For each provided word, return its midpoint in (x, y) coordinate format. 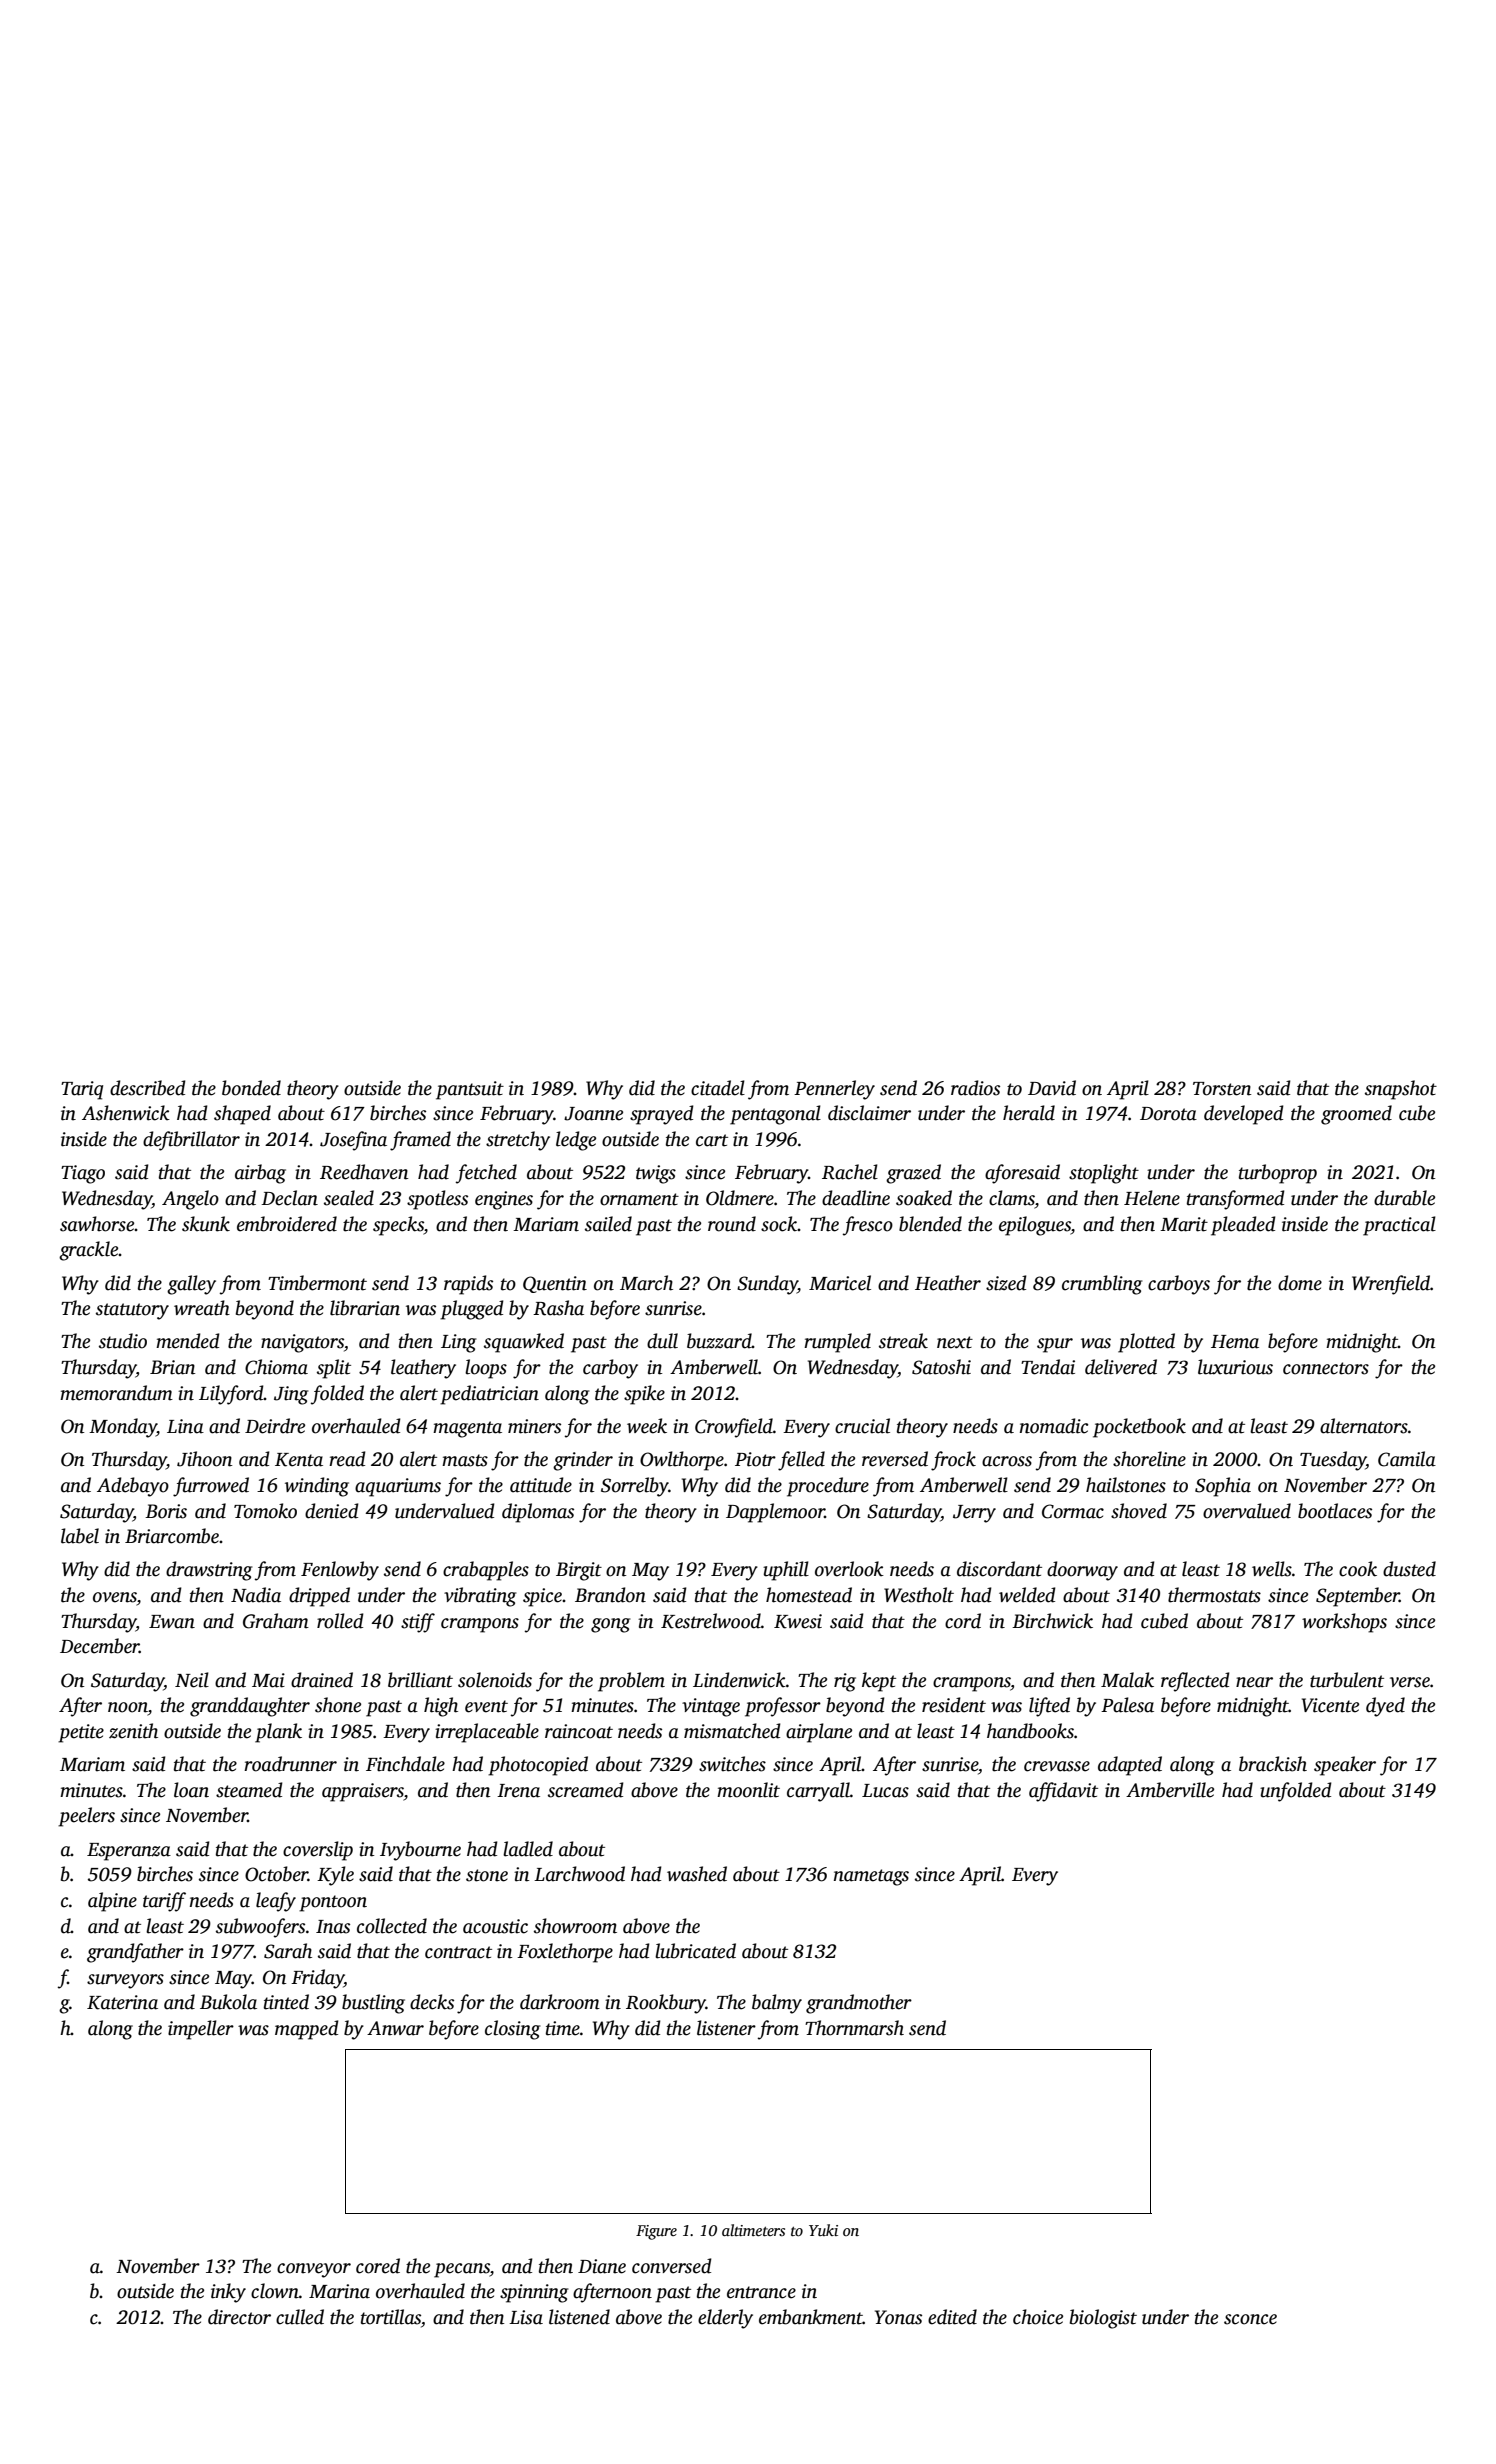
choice (1038, 2317)
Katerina (122, 2002)
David (1052, 1088)
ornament (639, 1199)
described (148, 1088)
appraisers (363, 1792)
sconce (1250, 2319)
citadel (718, 1088)
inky (228, 2293)
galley (191, 1285)
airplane (819, 1733)
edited (952, 2317)
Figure (656, 2232)
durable (1404, 1198)
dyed (1385, 1707)
